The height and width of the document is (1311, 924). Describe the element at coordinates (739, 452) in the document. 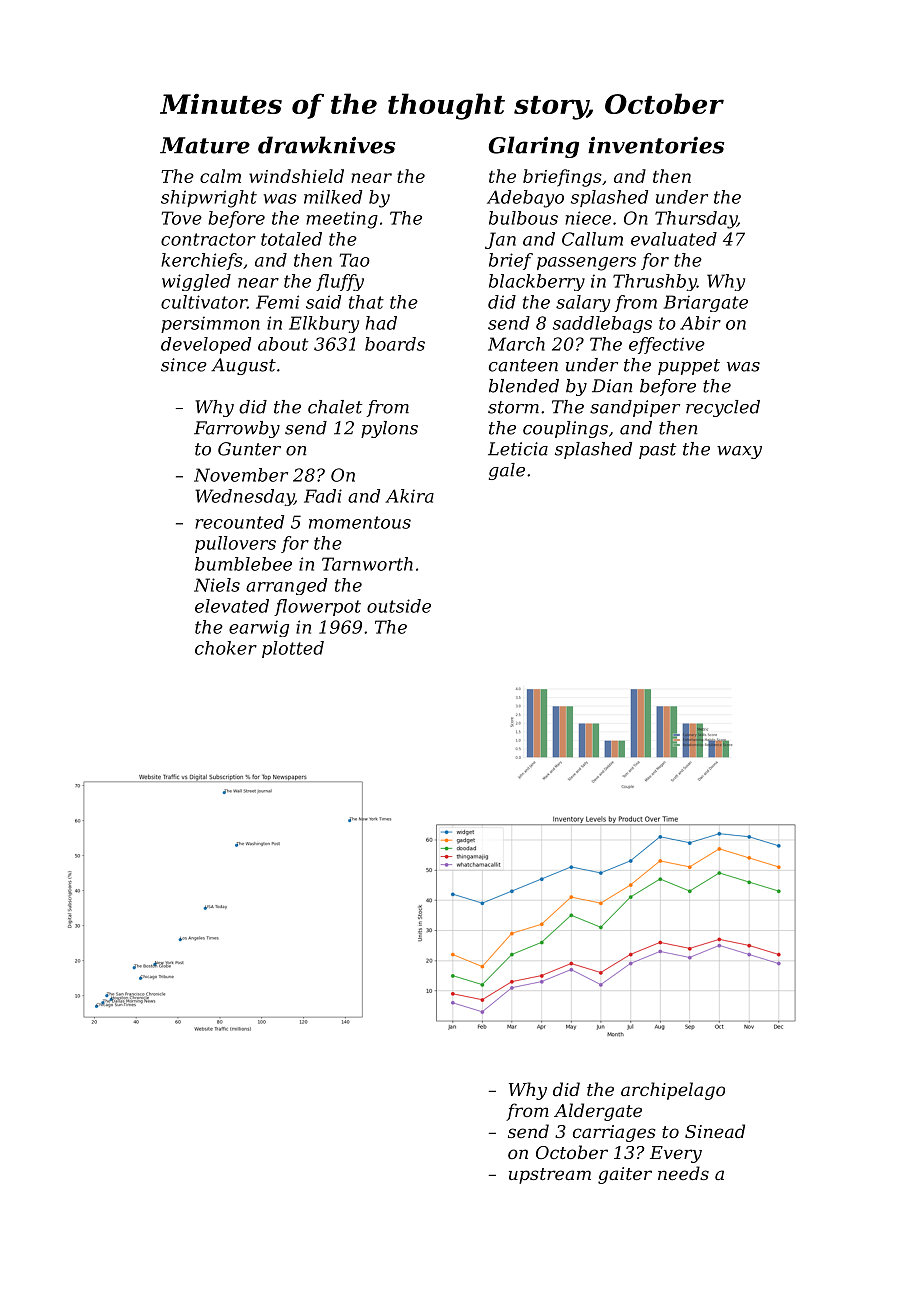

I see `waxy` at that location.
